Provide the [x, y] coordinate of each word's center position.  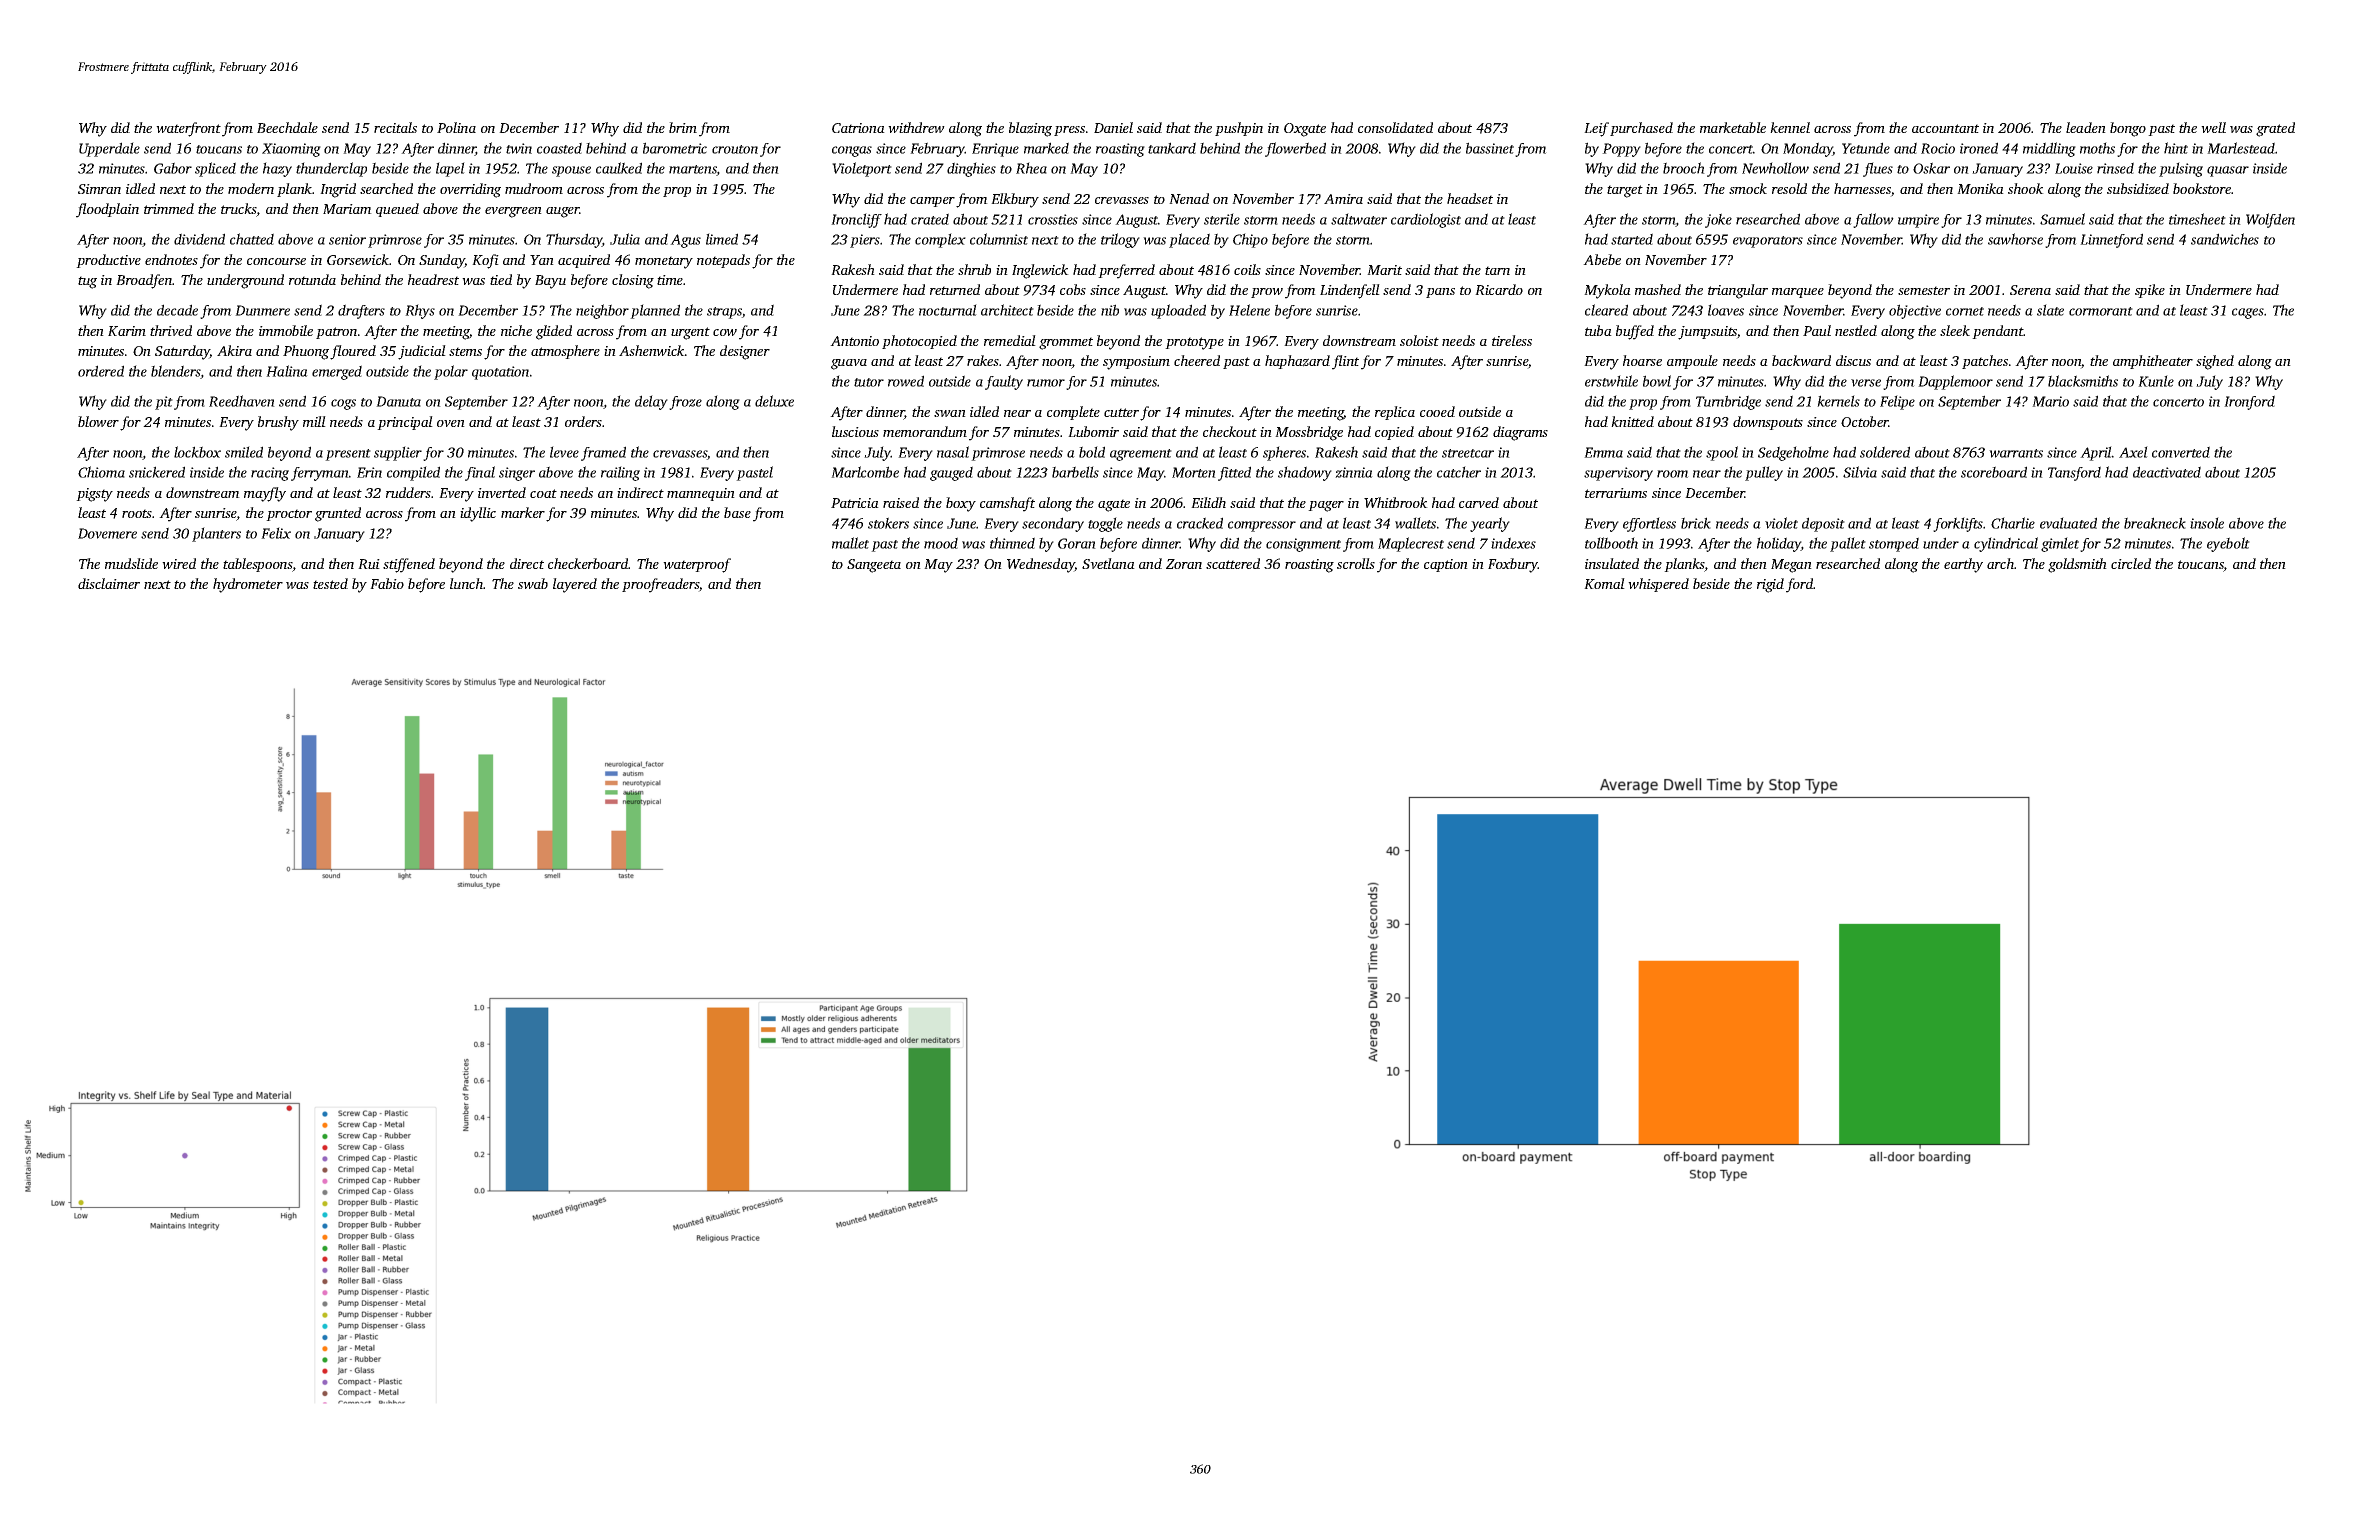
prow [1267, 293]
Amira [1343, 199]
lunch [466, 583]
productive [108, 261]
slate [2050, 310]
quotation [500, 373]
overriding [470, 190]
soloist [1419, 340]
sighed [2215, 362]
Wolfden [2270, 220]
